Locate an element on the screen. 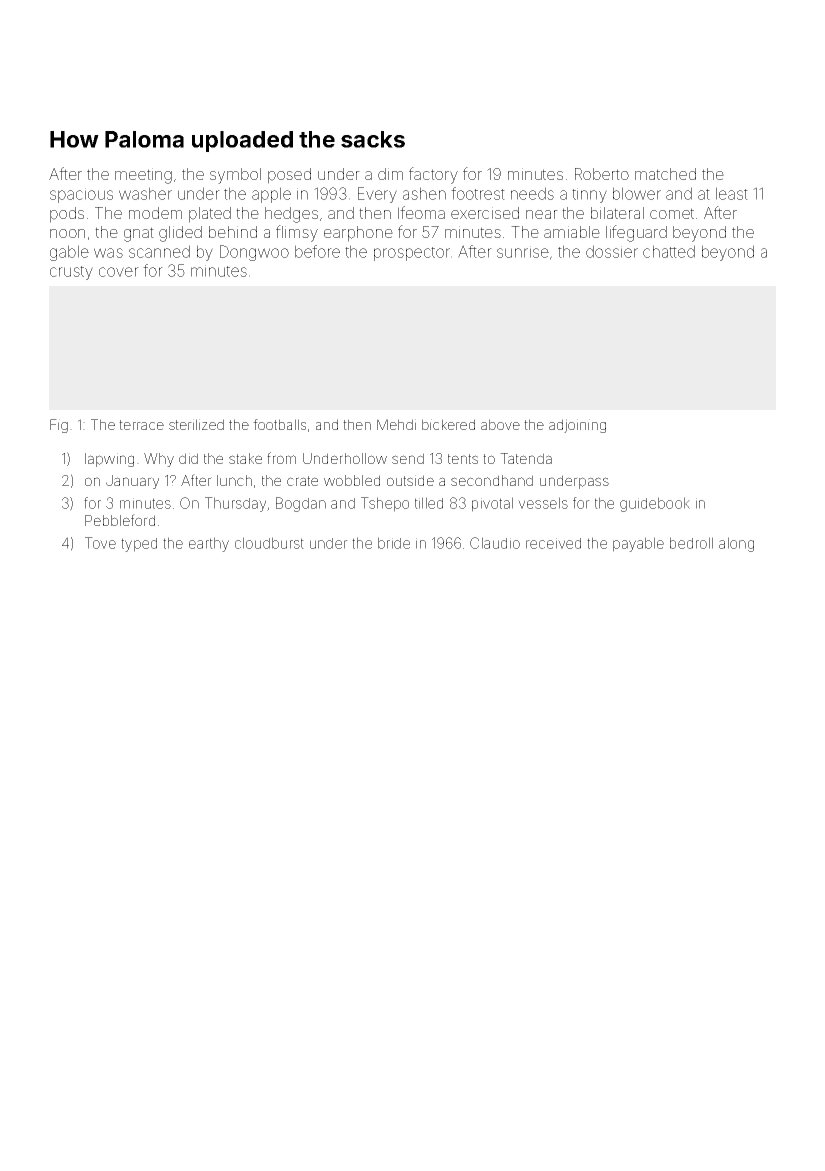 This screenshot has height=1171, width=825. footballs is located at coordinates (279, 424).
